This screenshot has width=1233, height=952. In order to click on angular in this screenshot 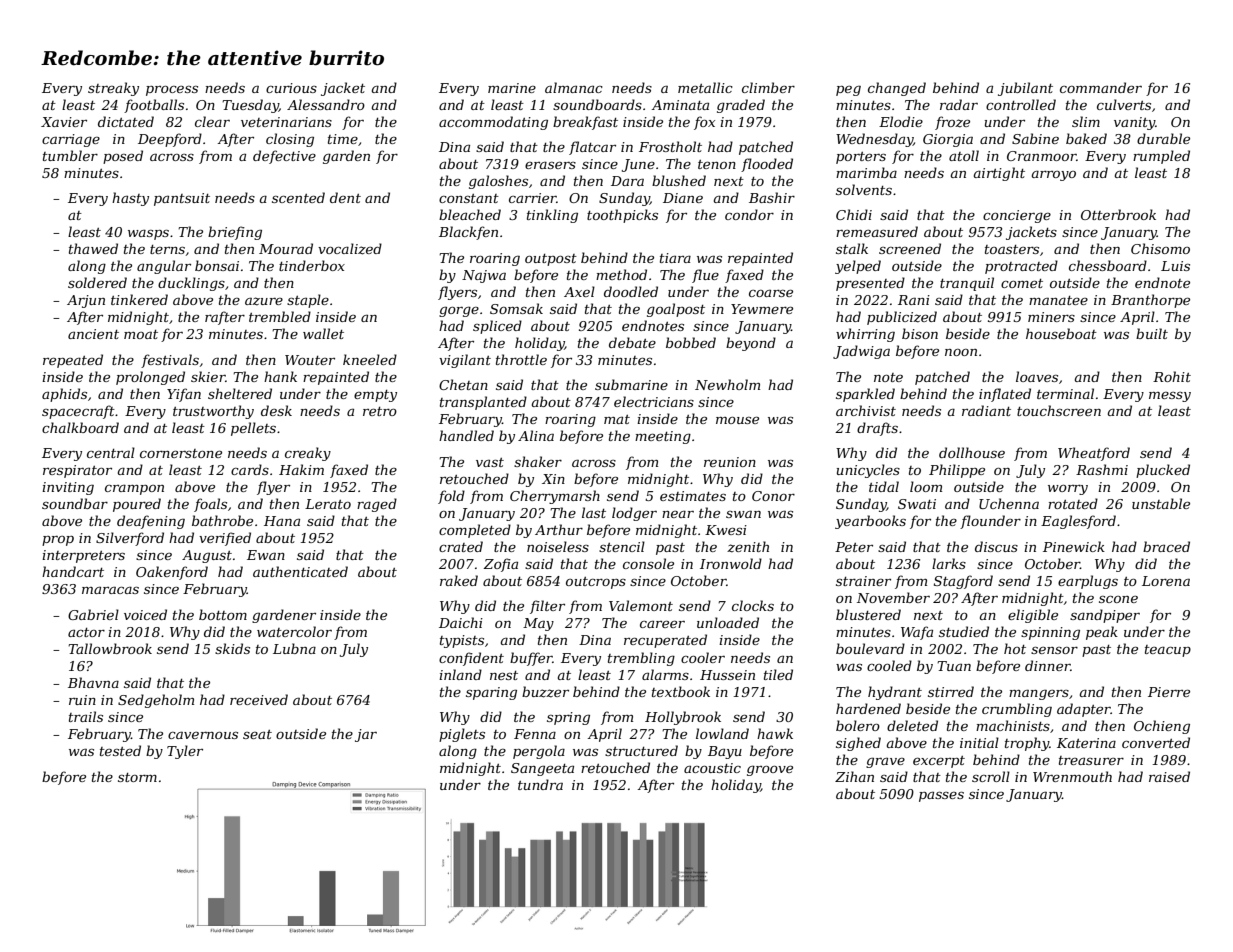, I will do `click(164, 267)`.
